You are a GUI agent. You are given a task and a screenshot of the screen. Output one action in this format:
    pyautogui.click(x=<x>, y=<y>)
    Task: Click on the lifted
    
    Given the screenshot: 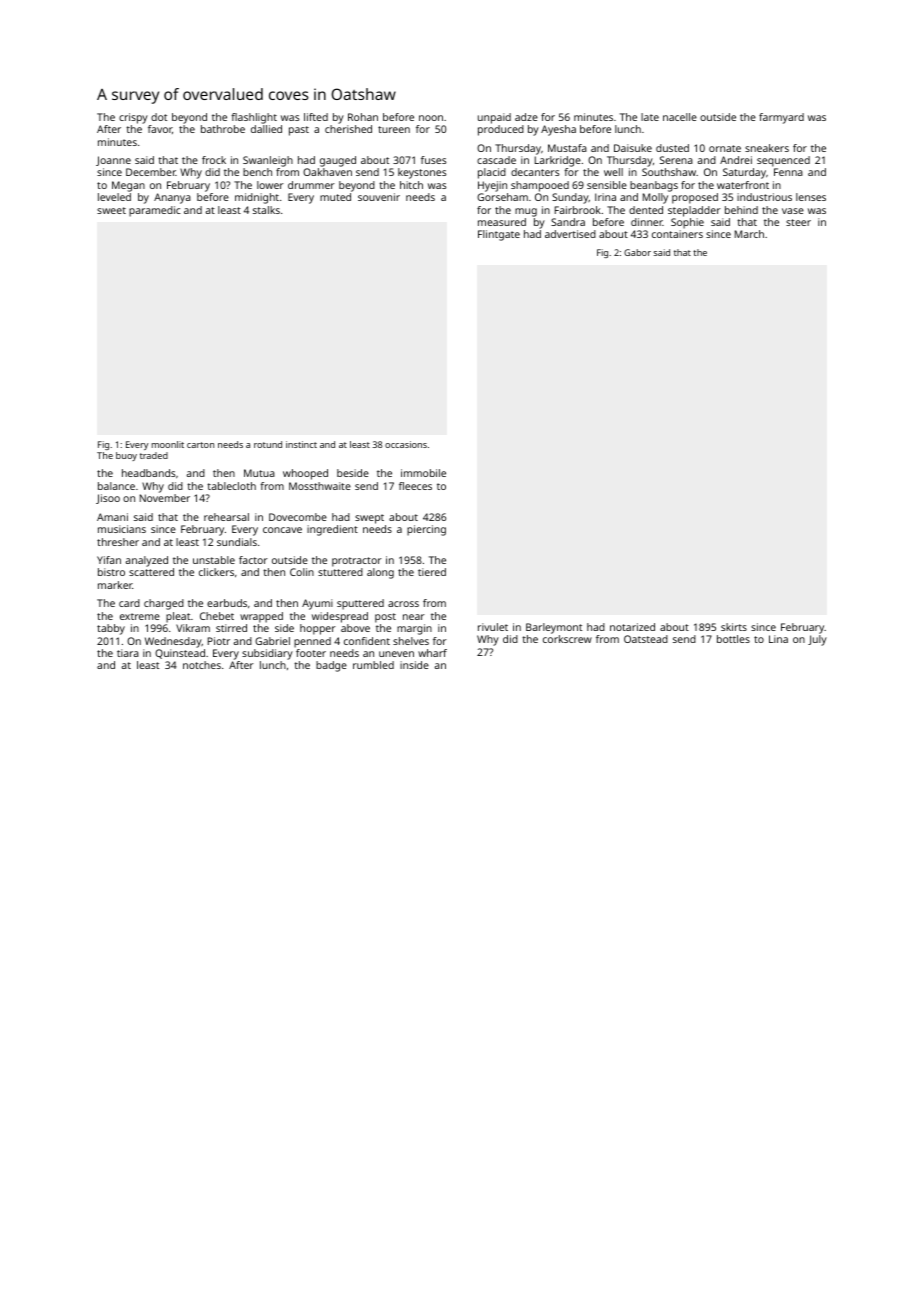 What is the action you would take?
    pyautogui.click(x=316, y=117)
